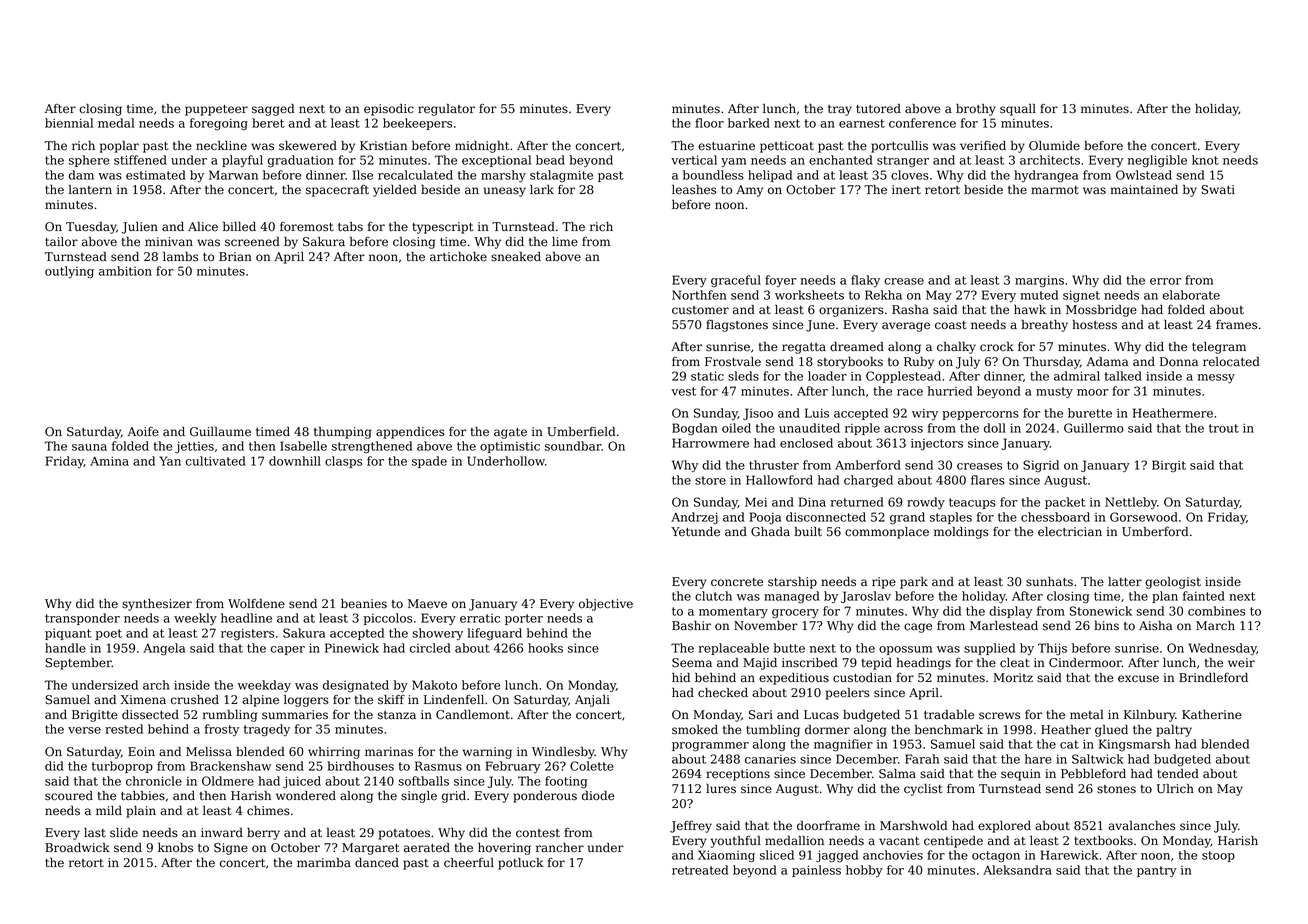 This screenshot has width=1308, height=924. I want to click on transponder, so click(82, 619).
